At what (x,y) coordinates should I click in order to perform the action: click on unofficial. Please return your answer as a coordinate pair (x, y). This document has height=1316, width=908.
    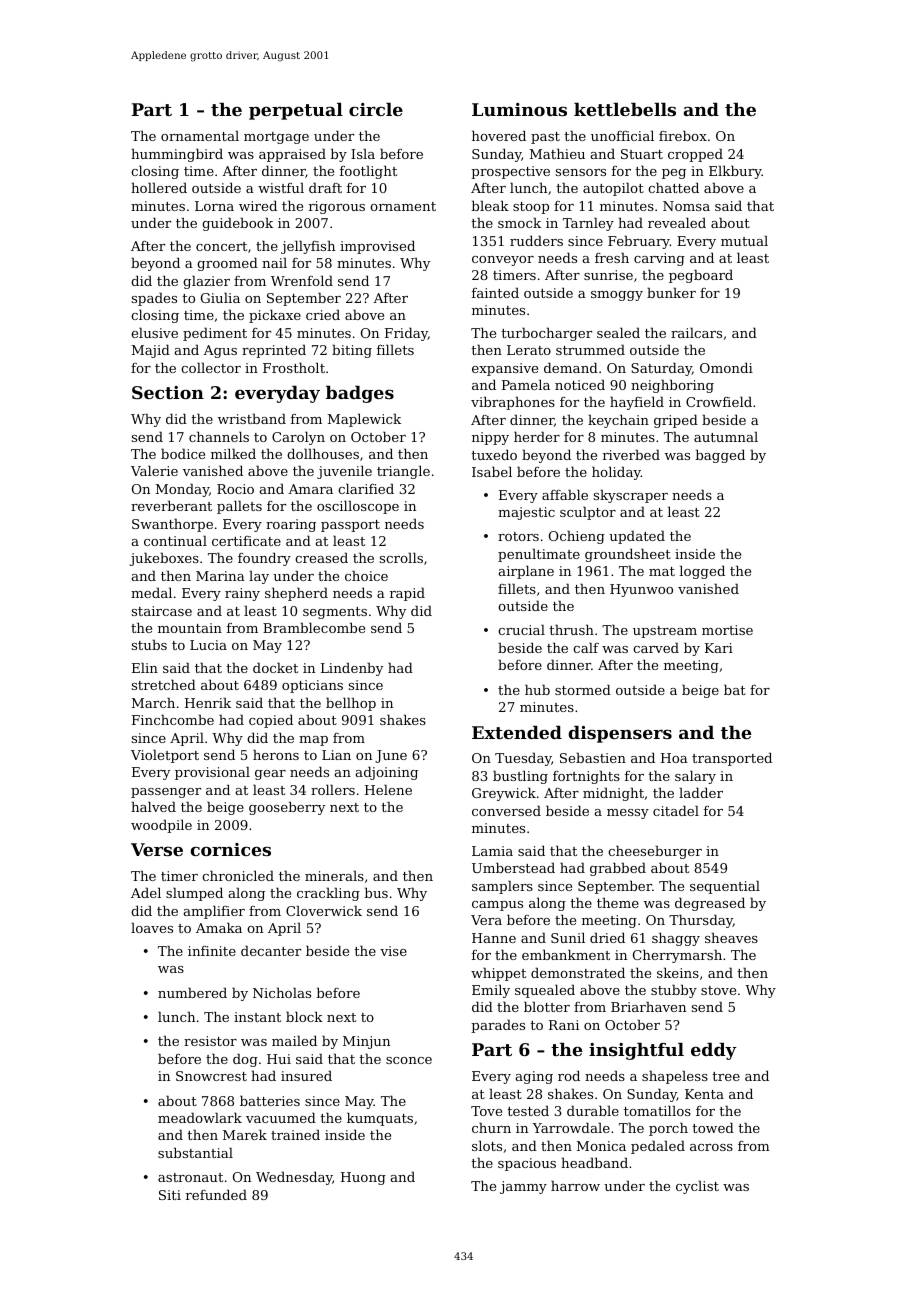
    Looking at the image, I should click on (622, 135).
